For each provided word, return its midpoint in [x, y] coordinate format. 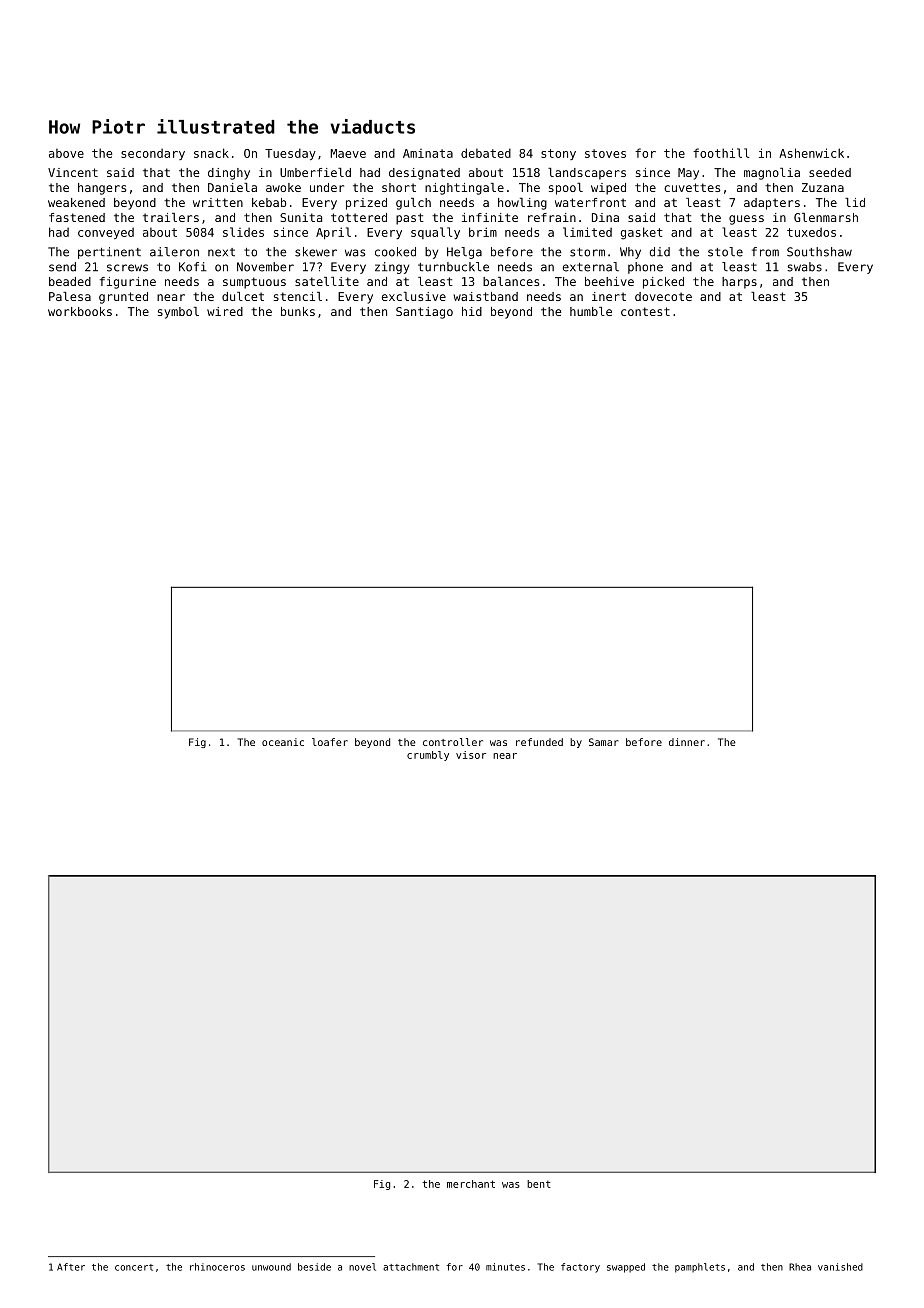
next [221, 252]
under [327, 187]
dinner [687, 742]
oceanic [283, 742]
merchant [471, 1184]
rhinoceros [217, 1267]
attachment [411, 1267]
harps [739, 283]
